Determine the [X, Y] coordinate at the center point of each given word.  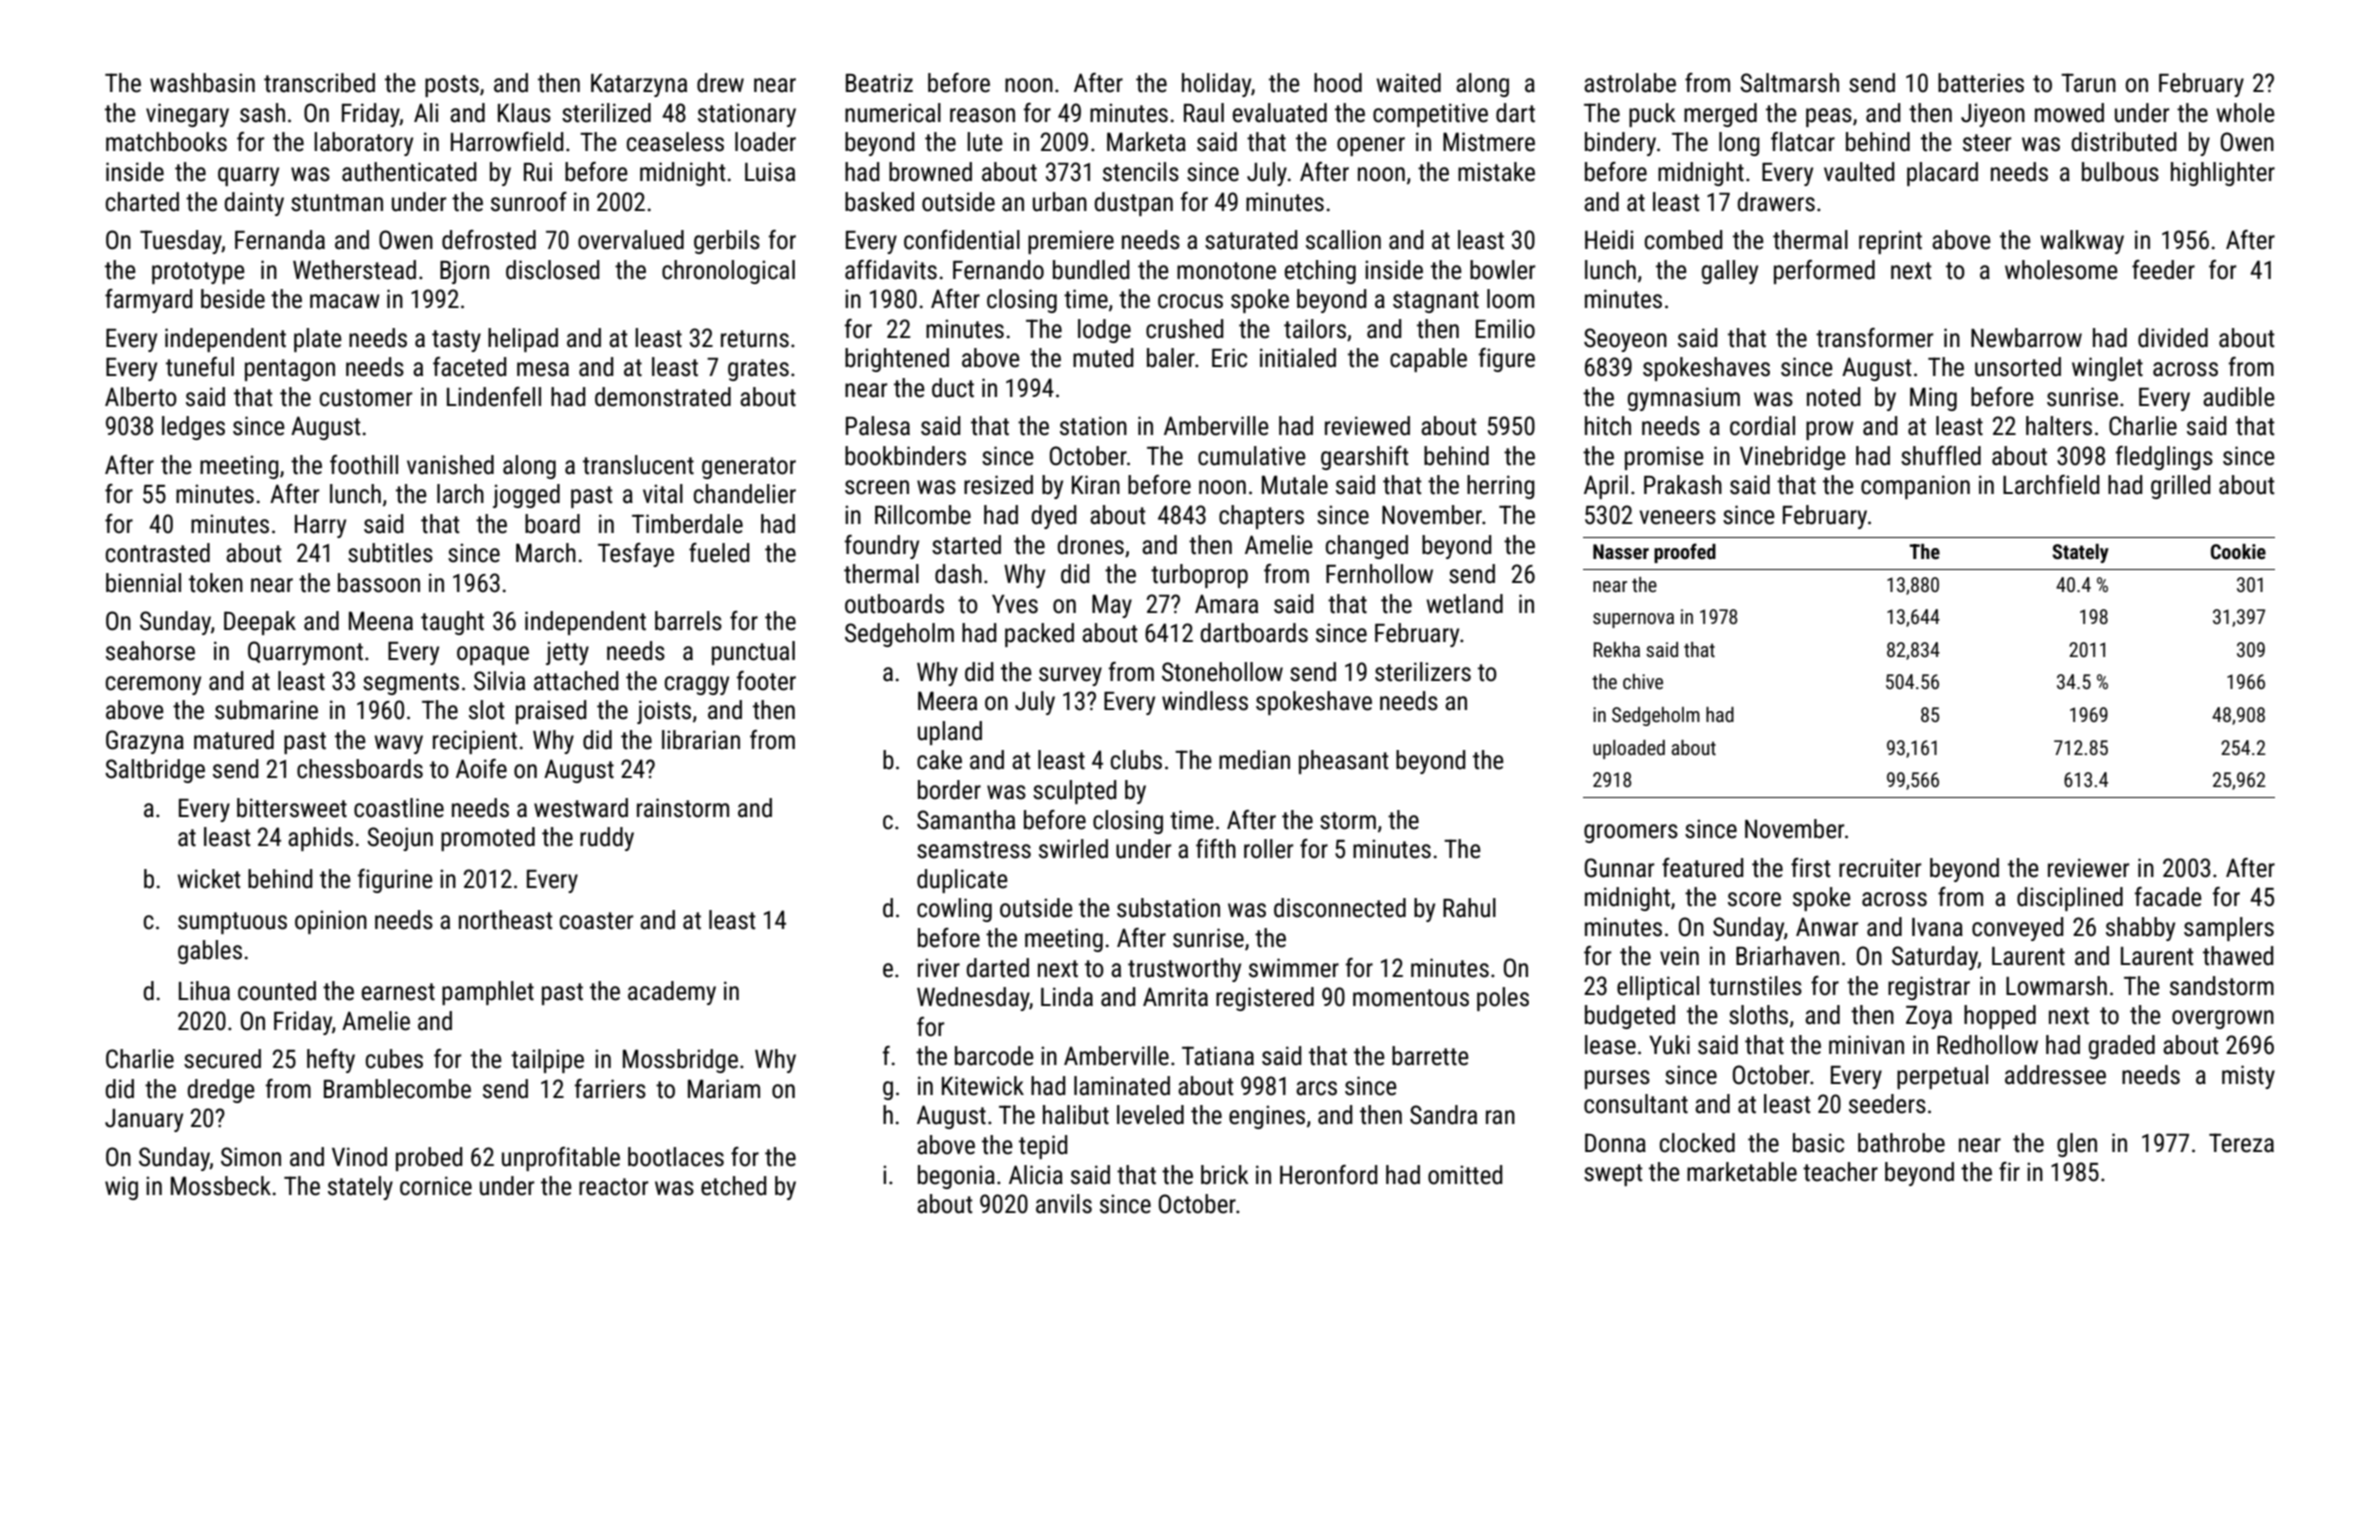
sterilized [606, 113]
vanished [450, 465]
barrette [1430, 1056]
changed [1367, 547]
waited [1408, 83]
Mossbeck [221, 1186]
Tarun [2088, 83]
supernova [1633, 620]
